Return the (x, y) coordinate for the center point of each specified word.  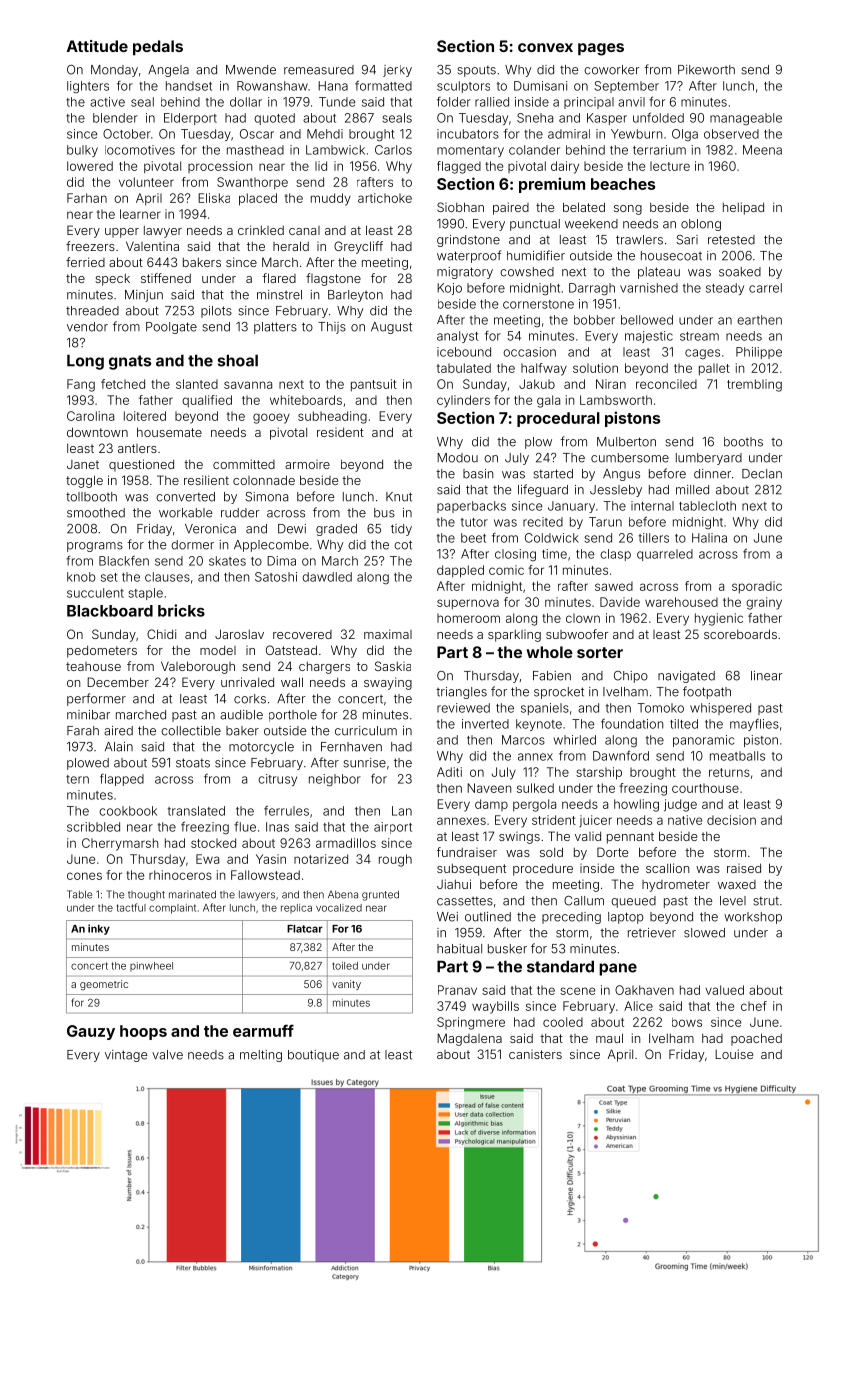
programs (95, 547)
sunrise (365, 763)
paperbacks (471, 507)
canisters (535, 1054)
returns (729, 772)
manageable (746, 119)
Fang (81, 385)
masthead (255, 150)
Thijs (332, 328)
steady (725, 289)
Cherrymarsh (120, 844)
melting (261, 1056)
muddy (331, 199)
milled (692, 490)
